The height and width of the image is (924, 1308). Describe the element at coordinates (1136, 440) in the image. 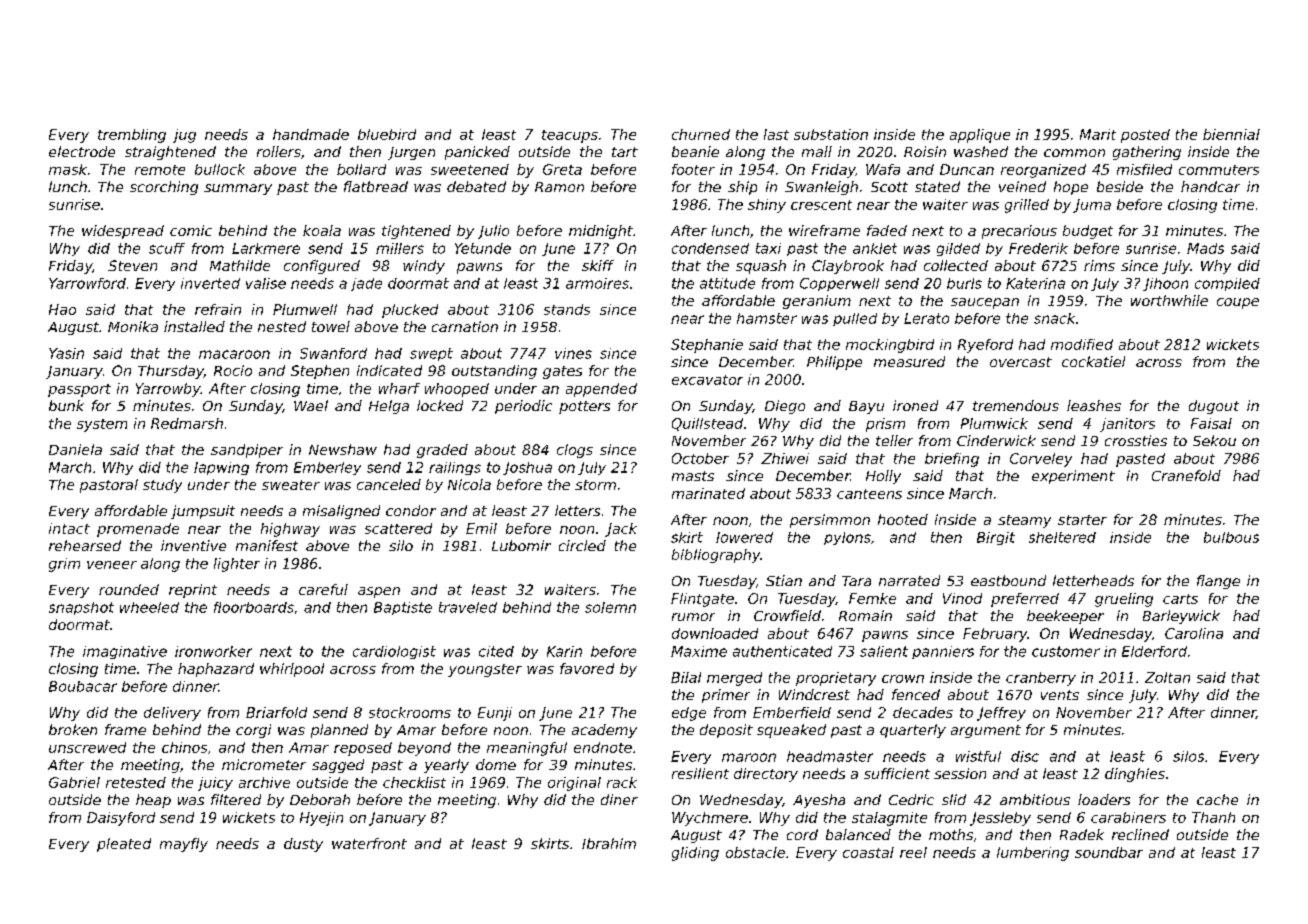

I see `crossties` at that location.
